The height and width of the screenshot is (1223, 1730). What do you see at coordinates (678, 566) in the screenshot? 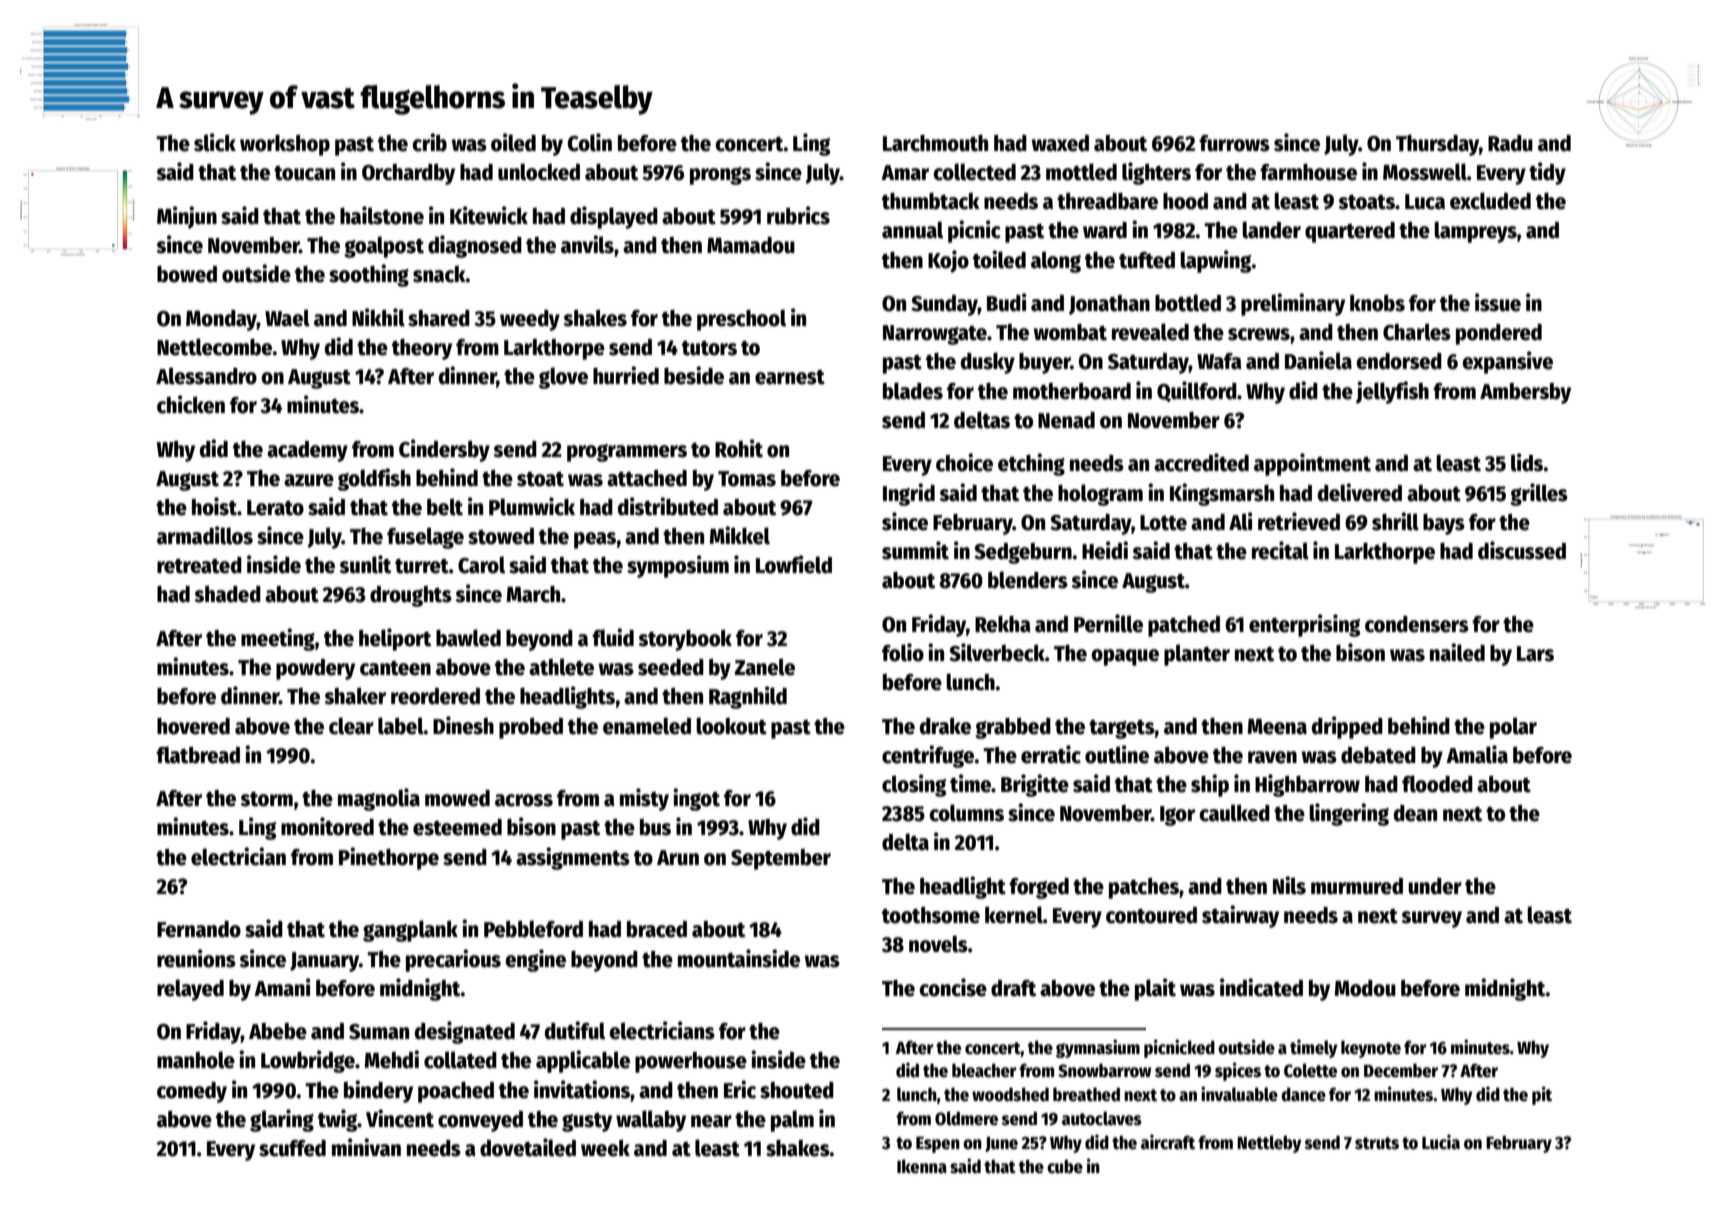
I see `symposium` at bounding box center [678, 566].
